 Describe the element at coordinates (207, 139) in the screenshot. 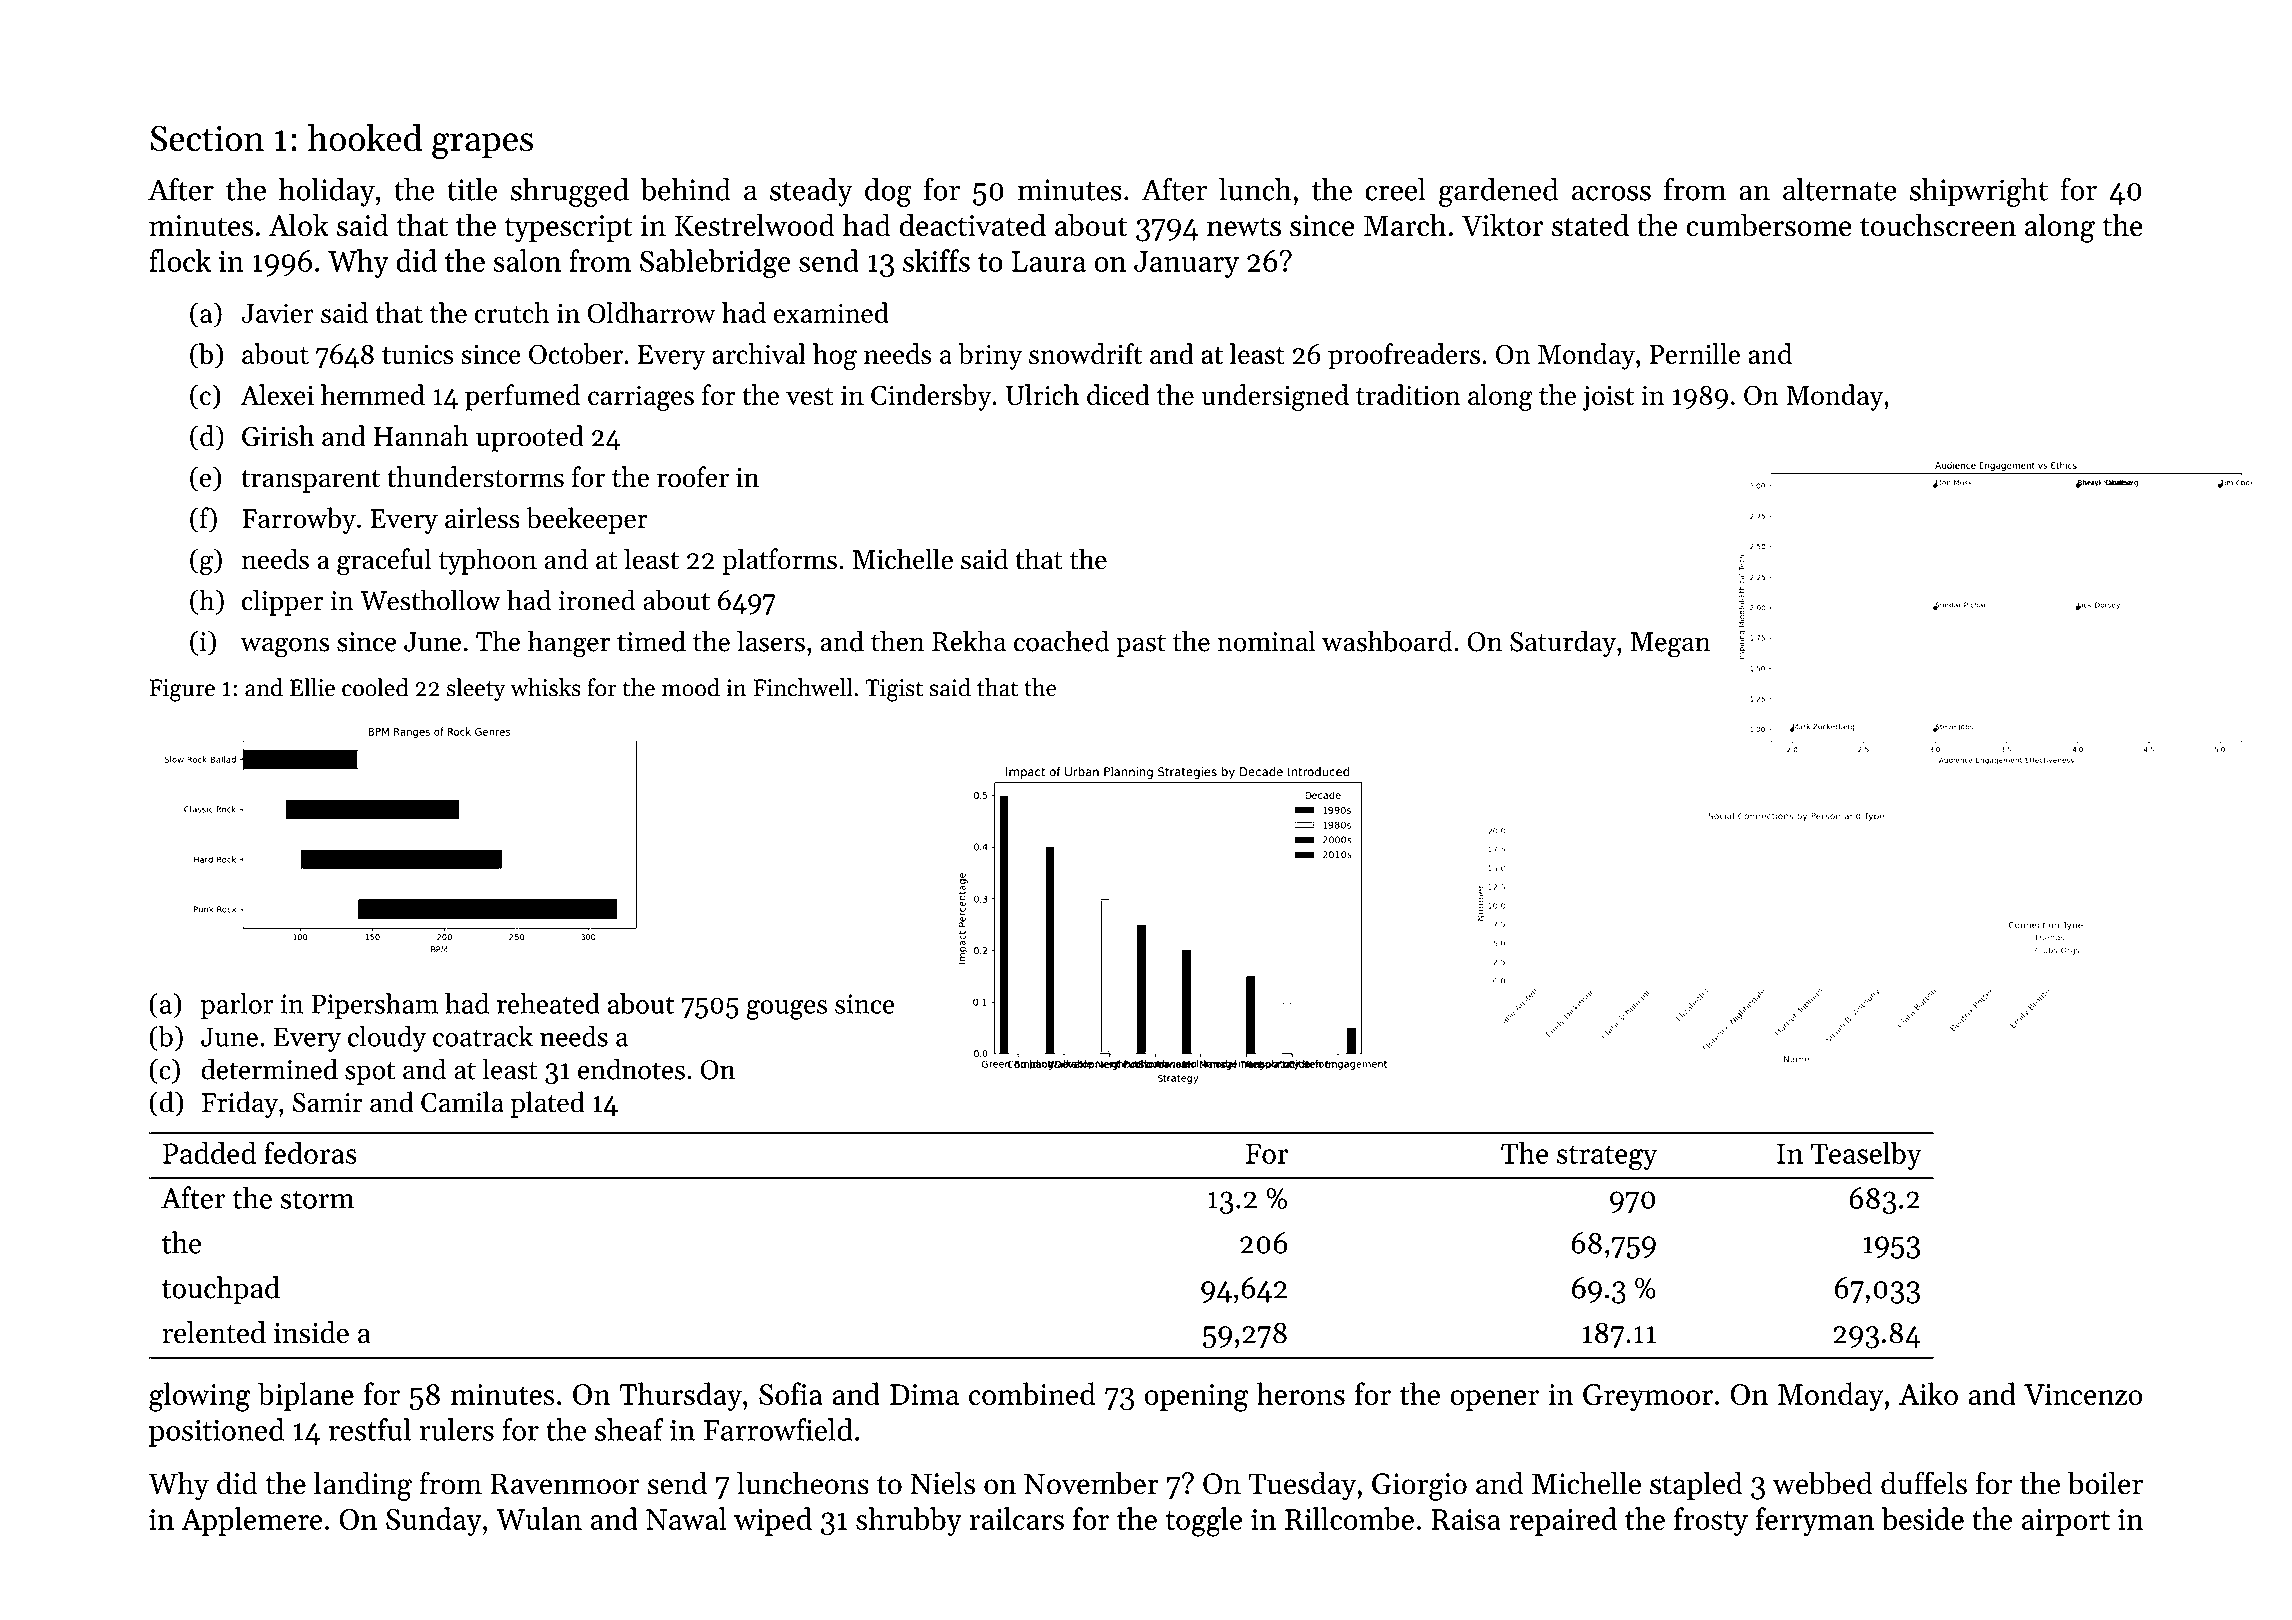

I see `Section` at that location.
